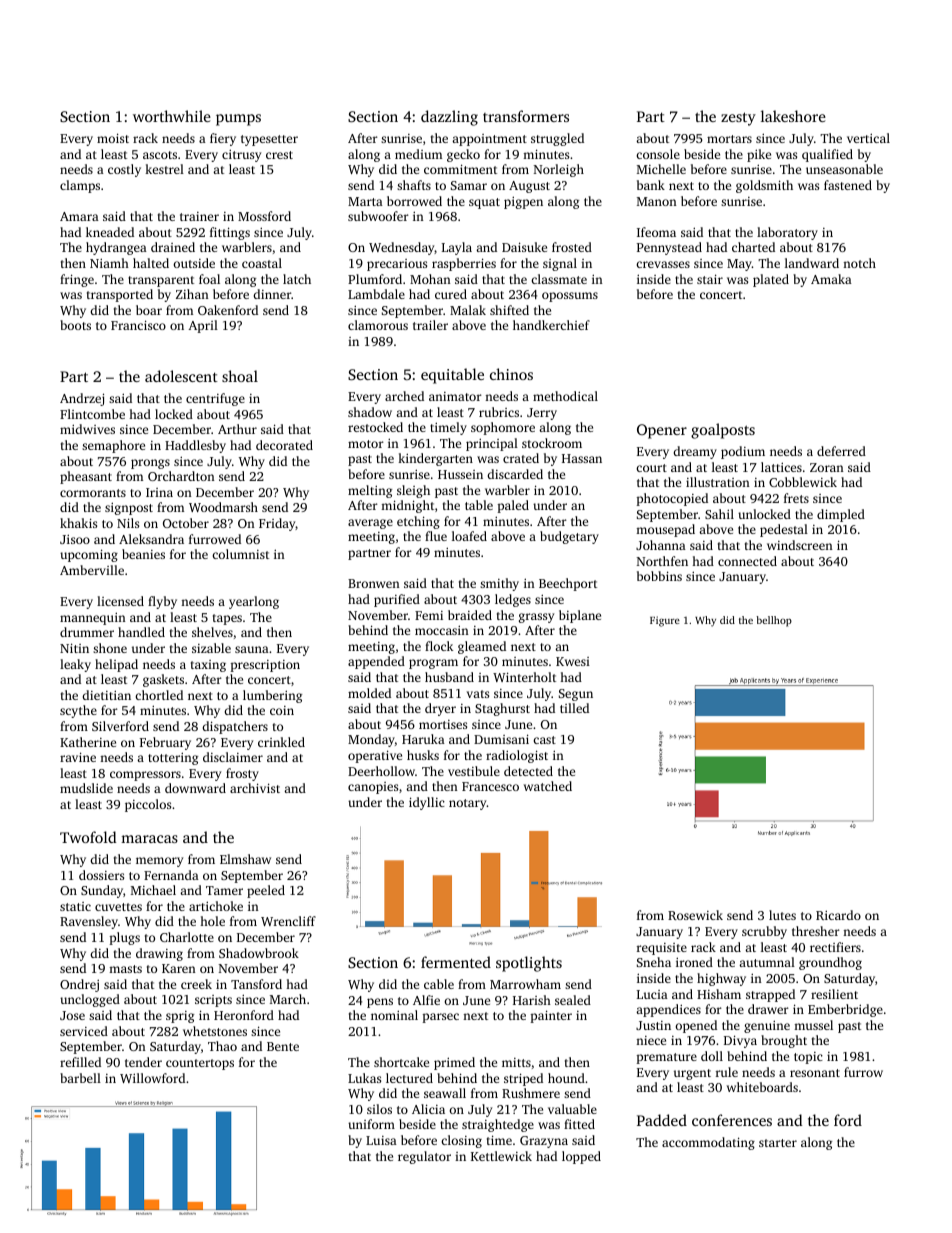  What do you see at coordinates (566, 1078) in the document?
I see `hound` at bounding box center [566, 1078].
